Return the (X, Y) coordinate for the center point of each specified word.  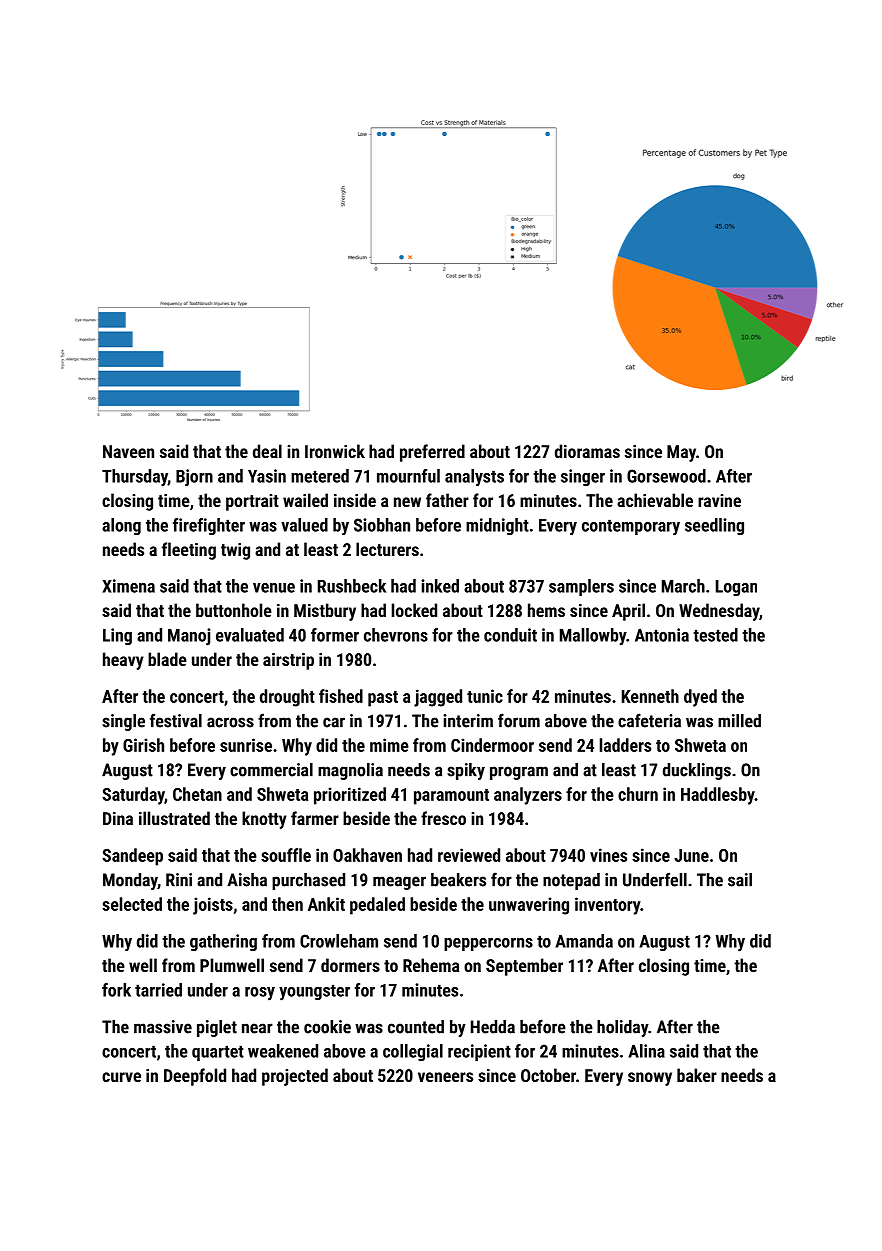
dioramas (587, 451)
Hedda (493, 1027)
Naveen (128, 451)
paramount (451, 797)
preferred (432, 453)
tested (715, 635)
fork (116, 990)
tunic (485, 696)
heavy (123, 661)
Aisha (247, 880)
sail (740, 880)
